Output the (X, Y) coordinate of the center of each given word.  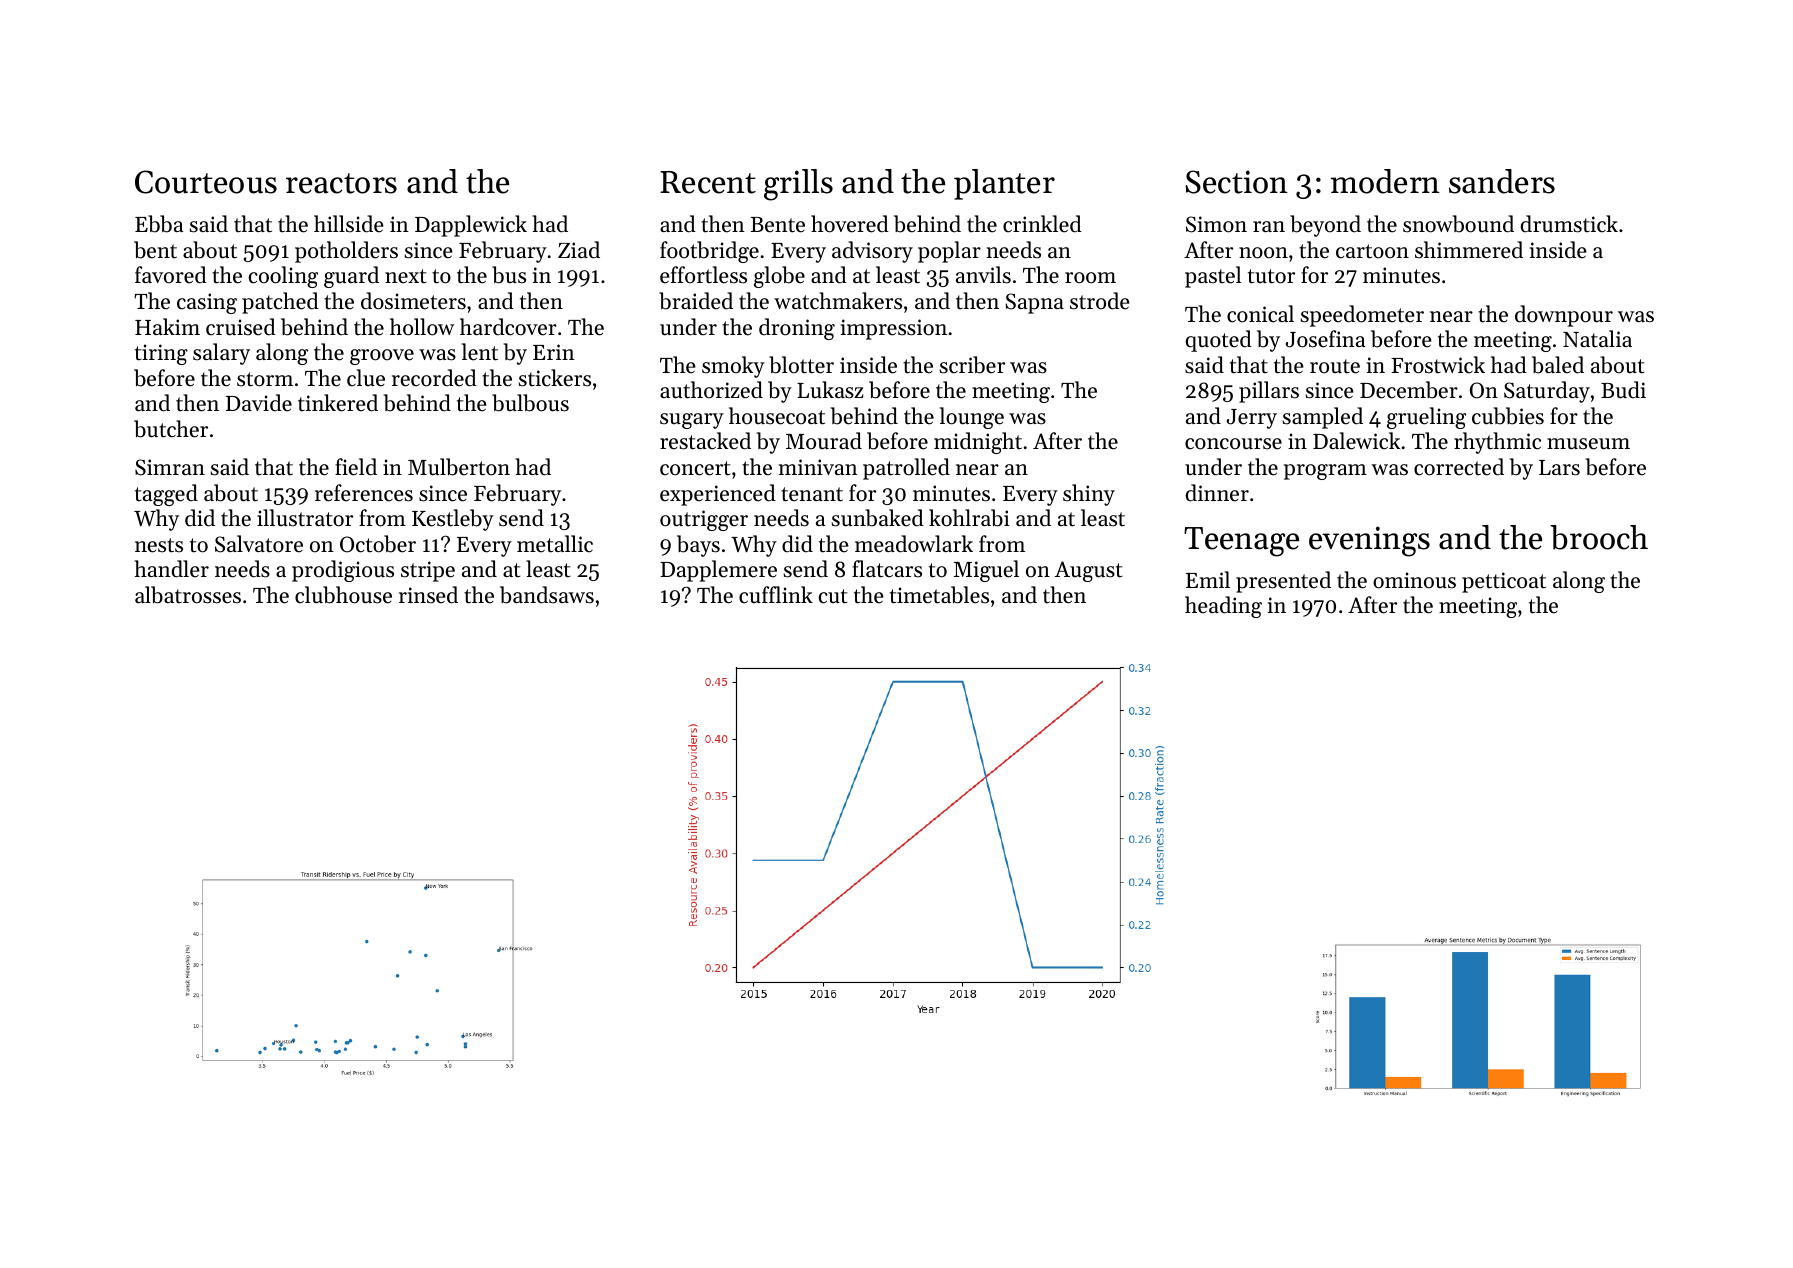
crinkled (1042, 224)
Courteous (206, 182)
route (1335, 366)
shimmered (1469, 250)
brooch (1599, 537)
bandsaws (547, 595)
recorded (434, 378)
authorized (711, 390)
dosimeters (413, 301)
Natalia (1597, 339)
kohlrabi (969, 518)
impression (894, 329)
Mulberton (459, 467)
